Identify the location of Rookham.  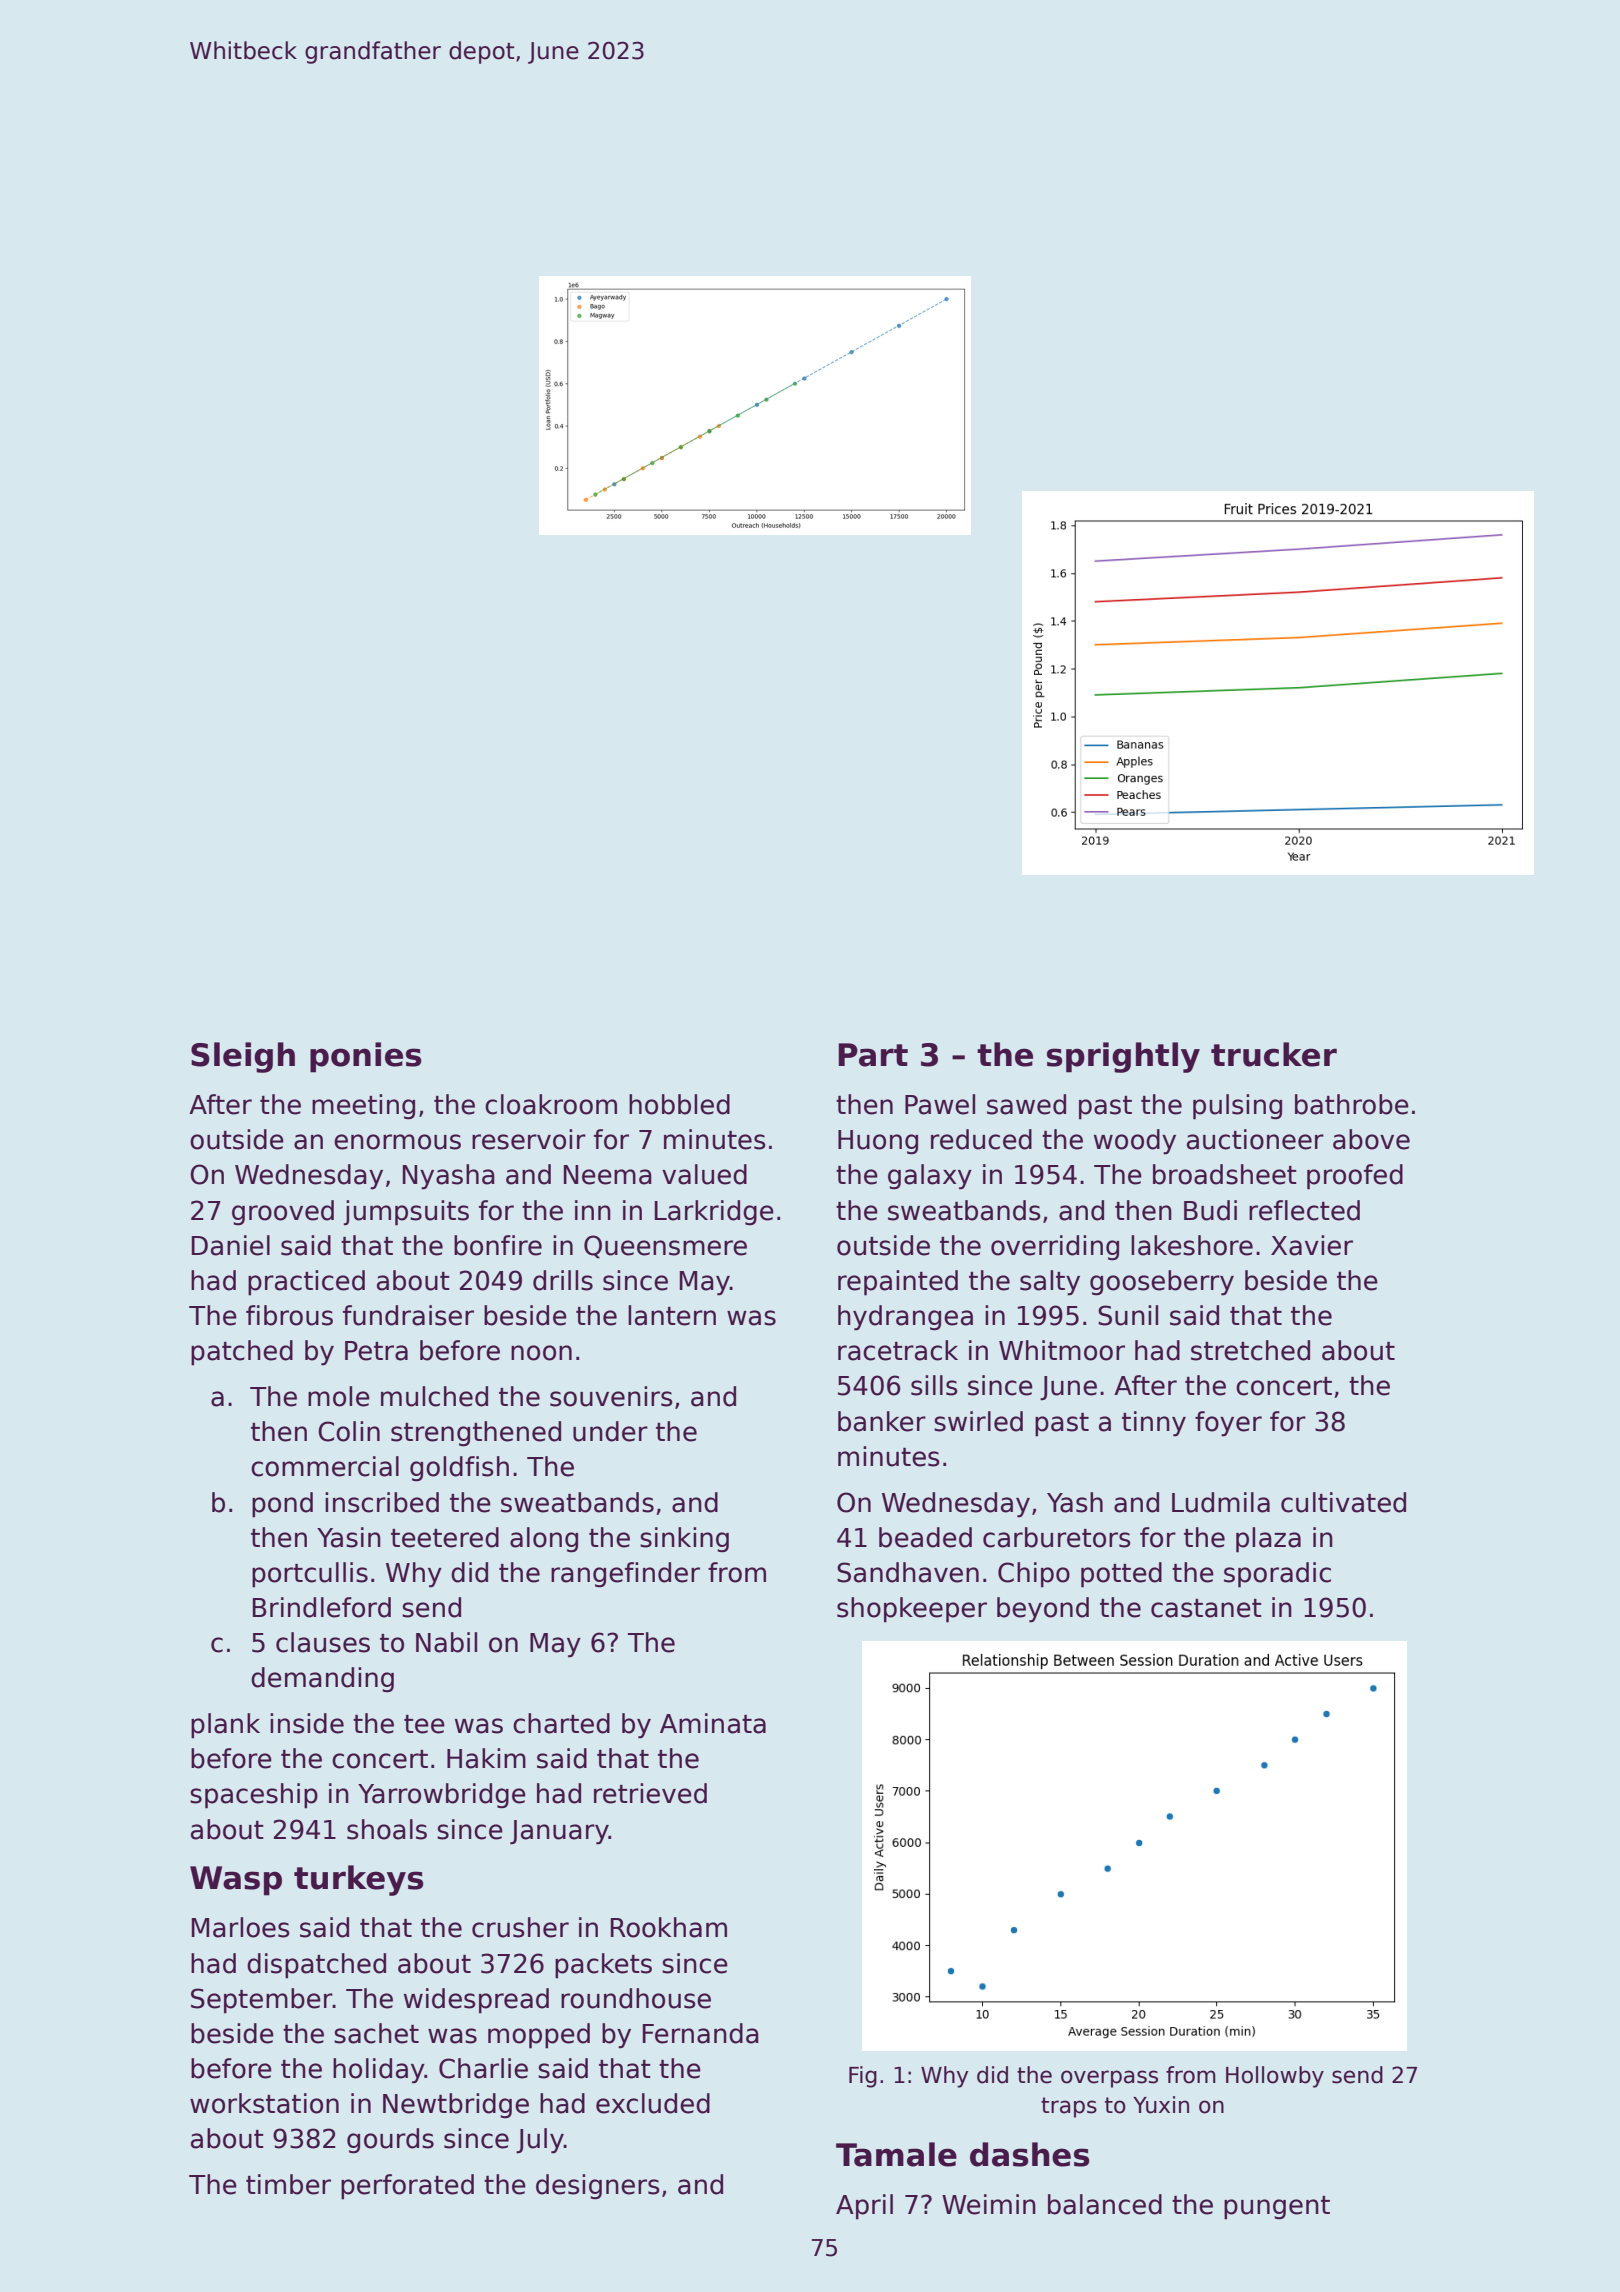
(669, 1927).
